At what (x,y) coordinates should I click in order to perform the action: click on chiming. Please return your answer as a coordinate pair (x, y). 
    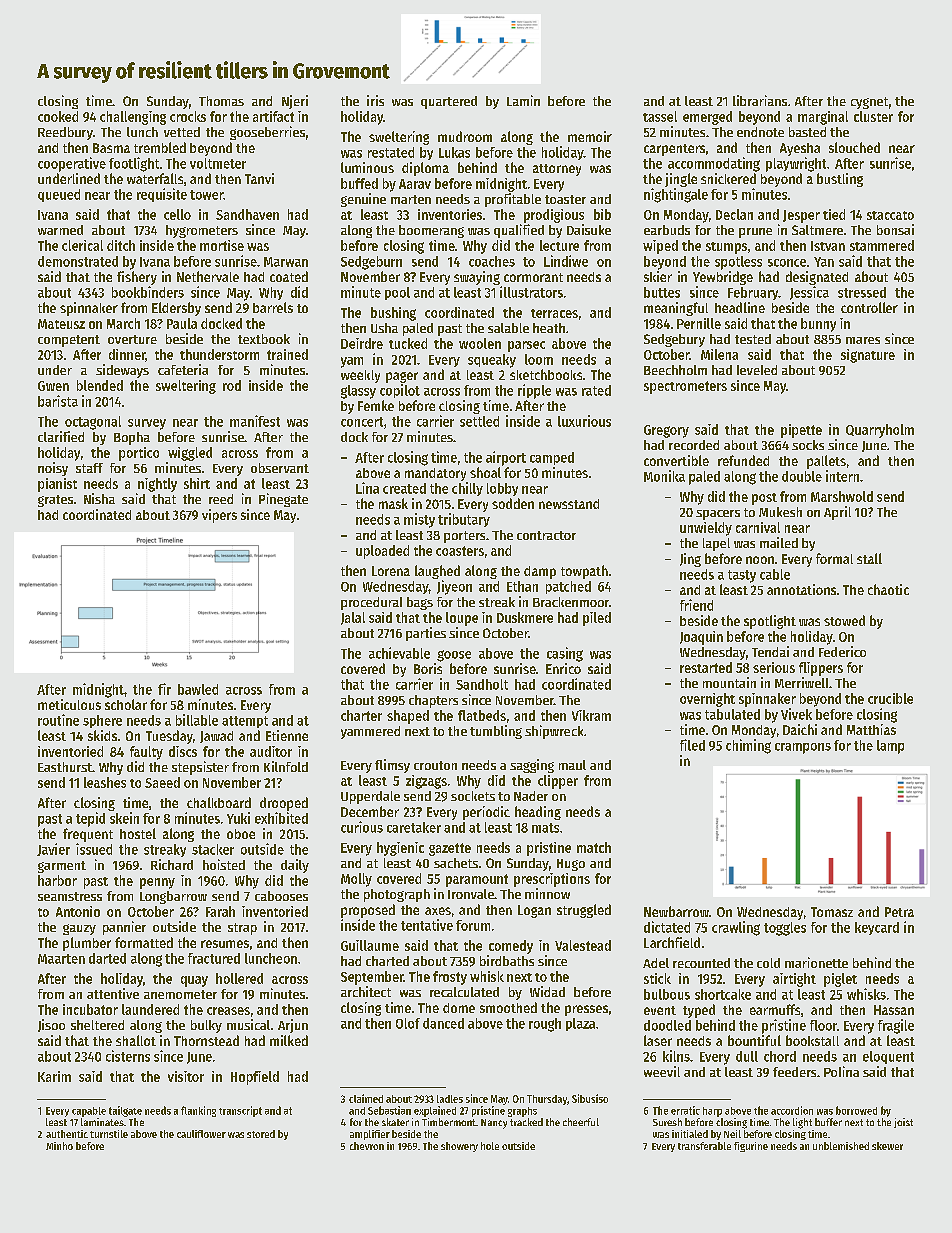
    Looking at the image, I should click on (748, 746).
